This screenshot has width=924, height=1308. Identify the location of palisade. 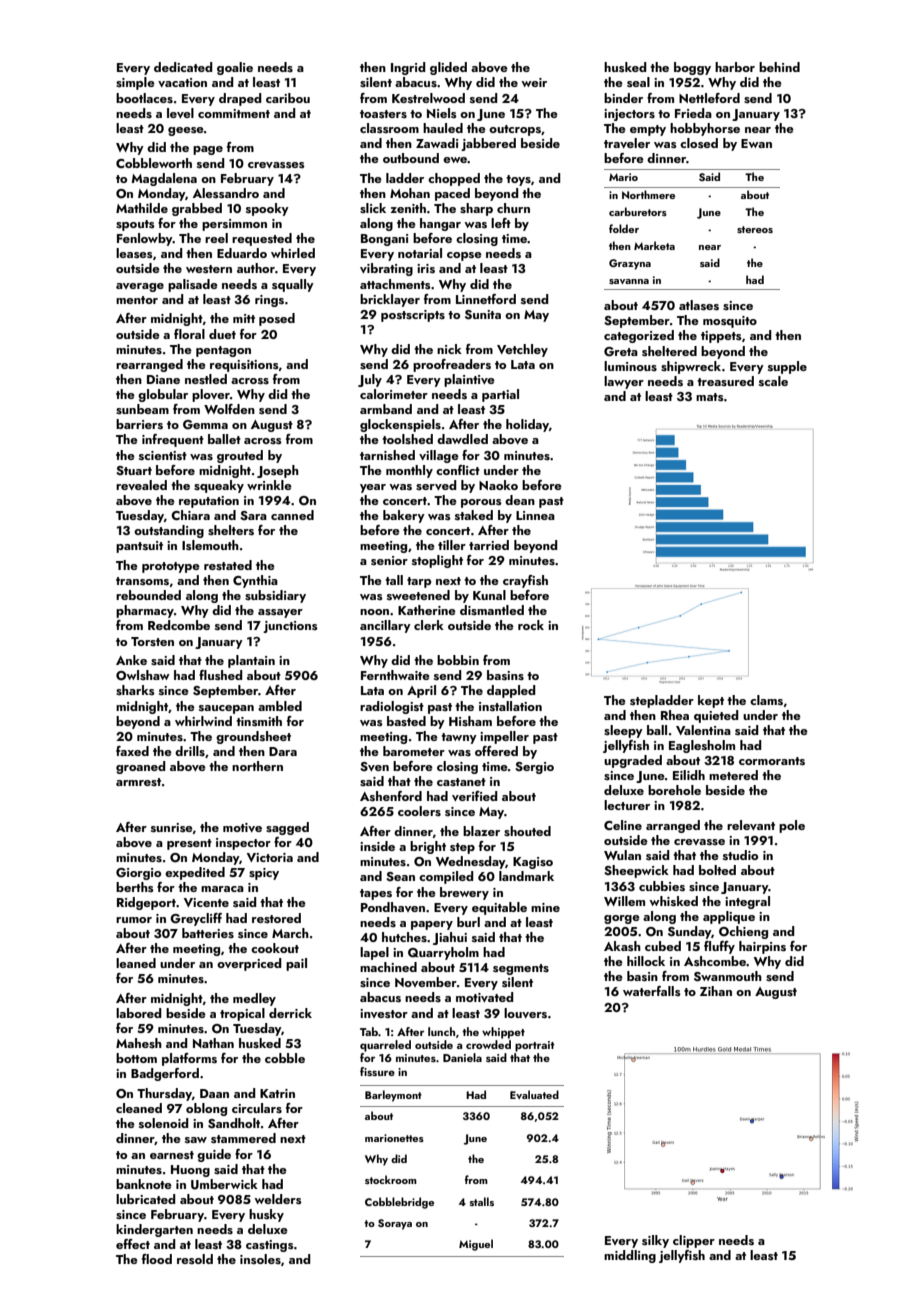
(193, 285).
